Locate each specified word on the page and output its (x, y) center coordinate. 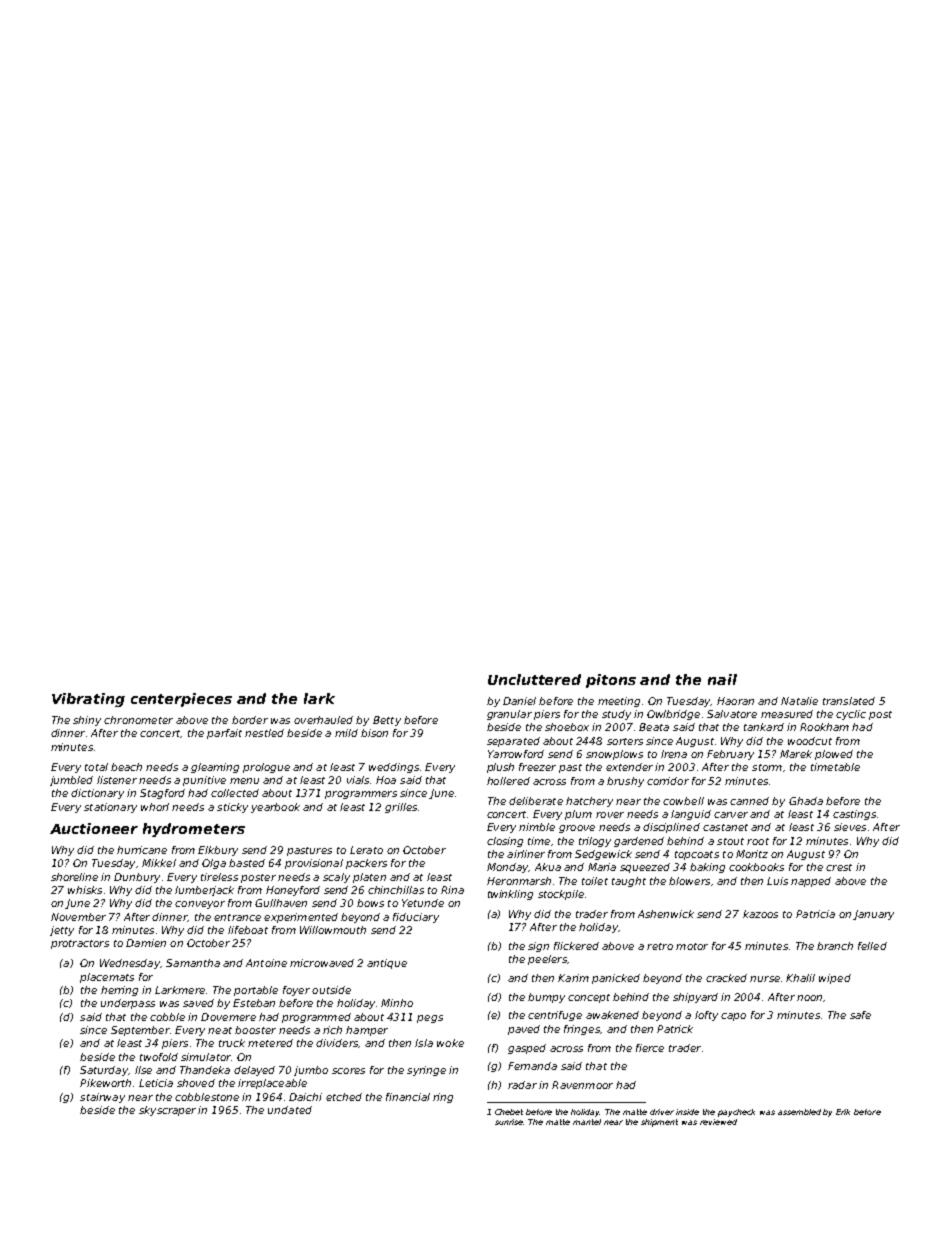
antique (387, 964)
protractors (80, 944)
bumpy (546, 998)
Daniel (519, 701)
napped (811, 882)
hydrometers (194, 830)
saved (198, 1003)
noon (809, 998)
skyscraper (167, 1111)
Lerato (366, 850)
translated (849, 701)
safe (860, 1015)
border (250, 720)
